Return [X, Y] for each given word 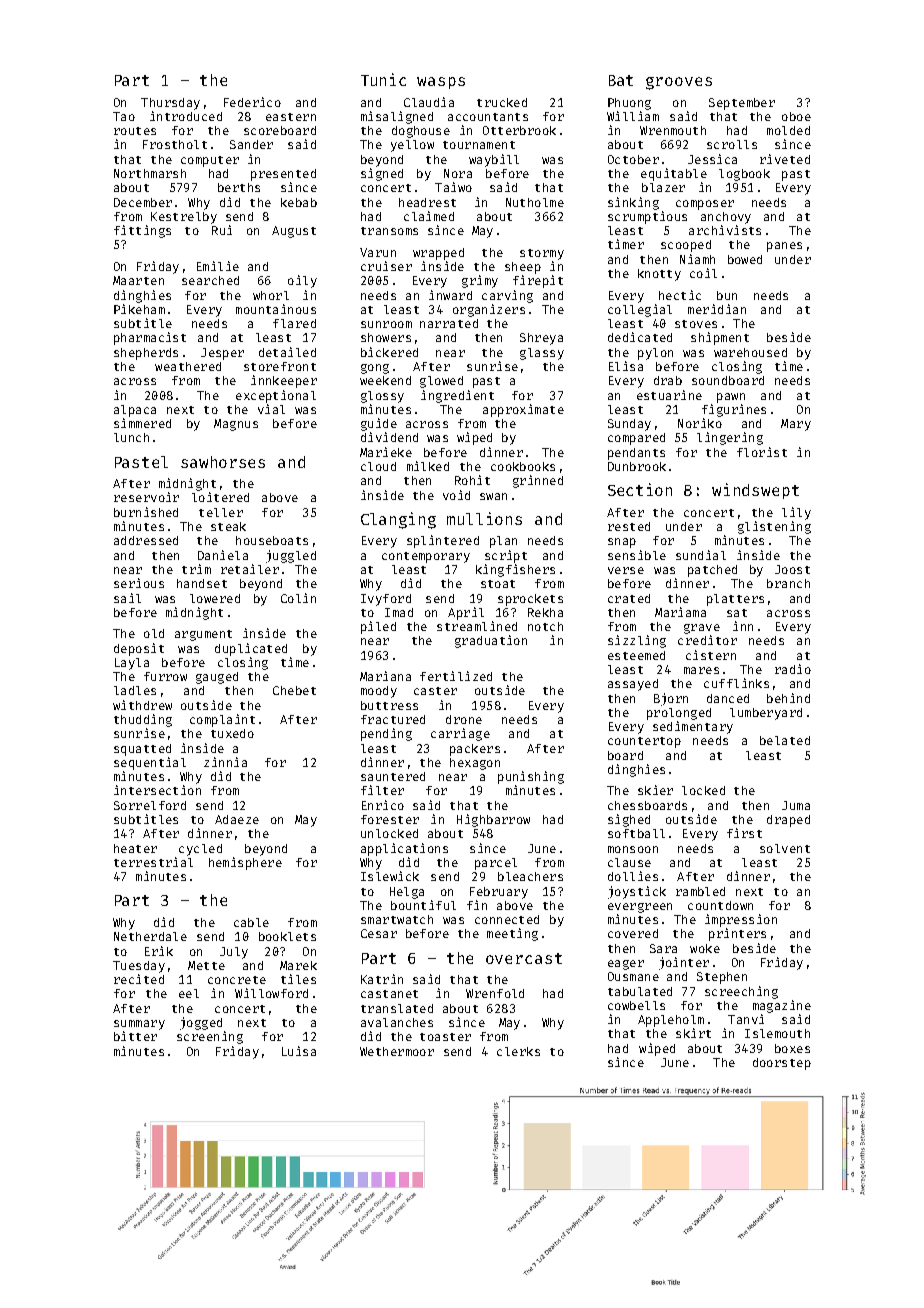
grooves [679, 83]
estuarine [669, 395]
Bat [621, 80]
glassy [542, 354]
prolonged [679, 714]
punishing [531, 777]
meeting [512, 934]
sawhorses [223, 462]
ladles [135, 690]
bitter [135, 1036]
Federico [252, 102]
